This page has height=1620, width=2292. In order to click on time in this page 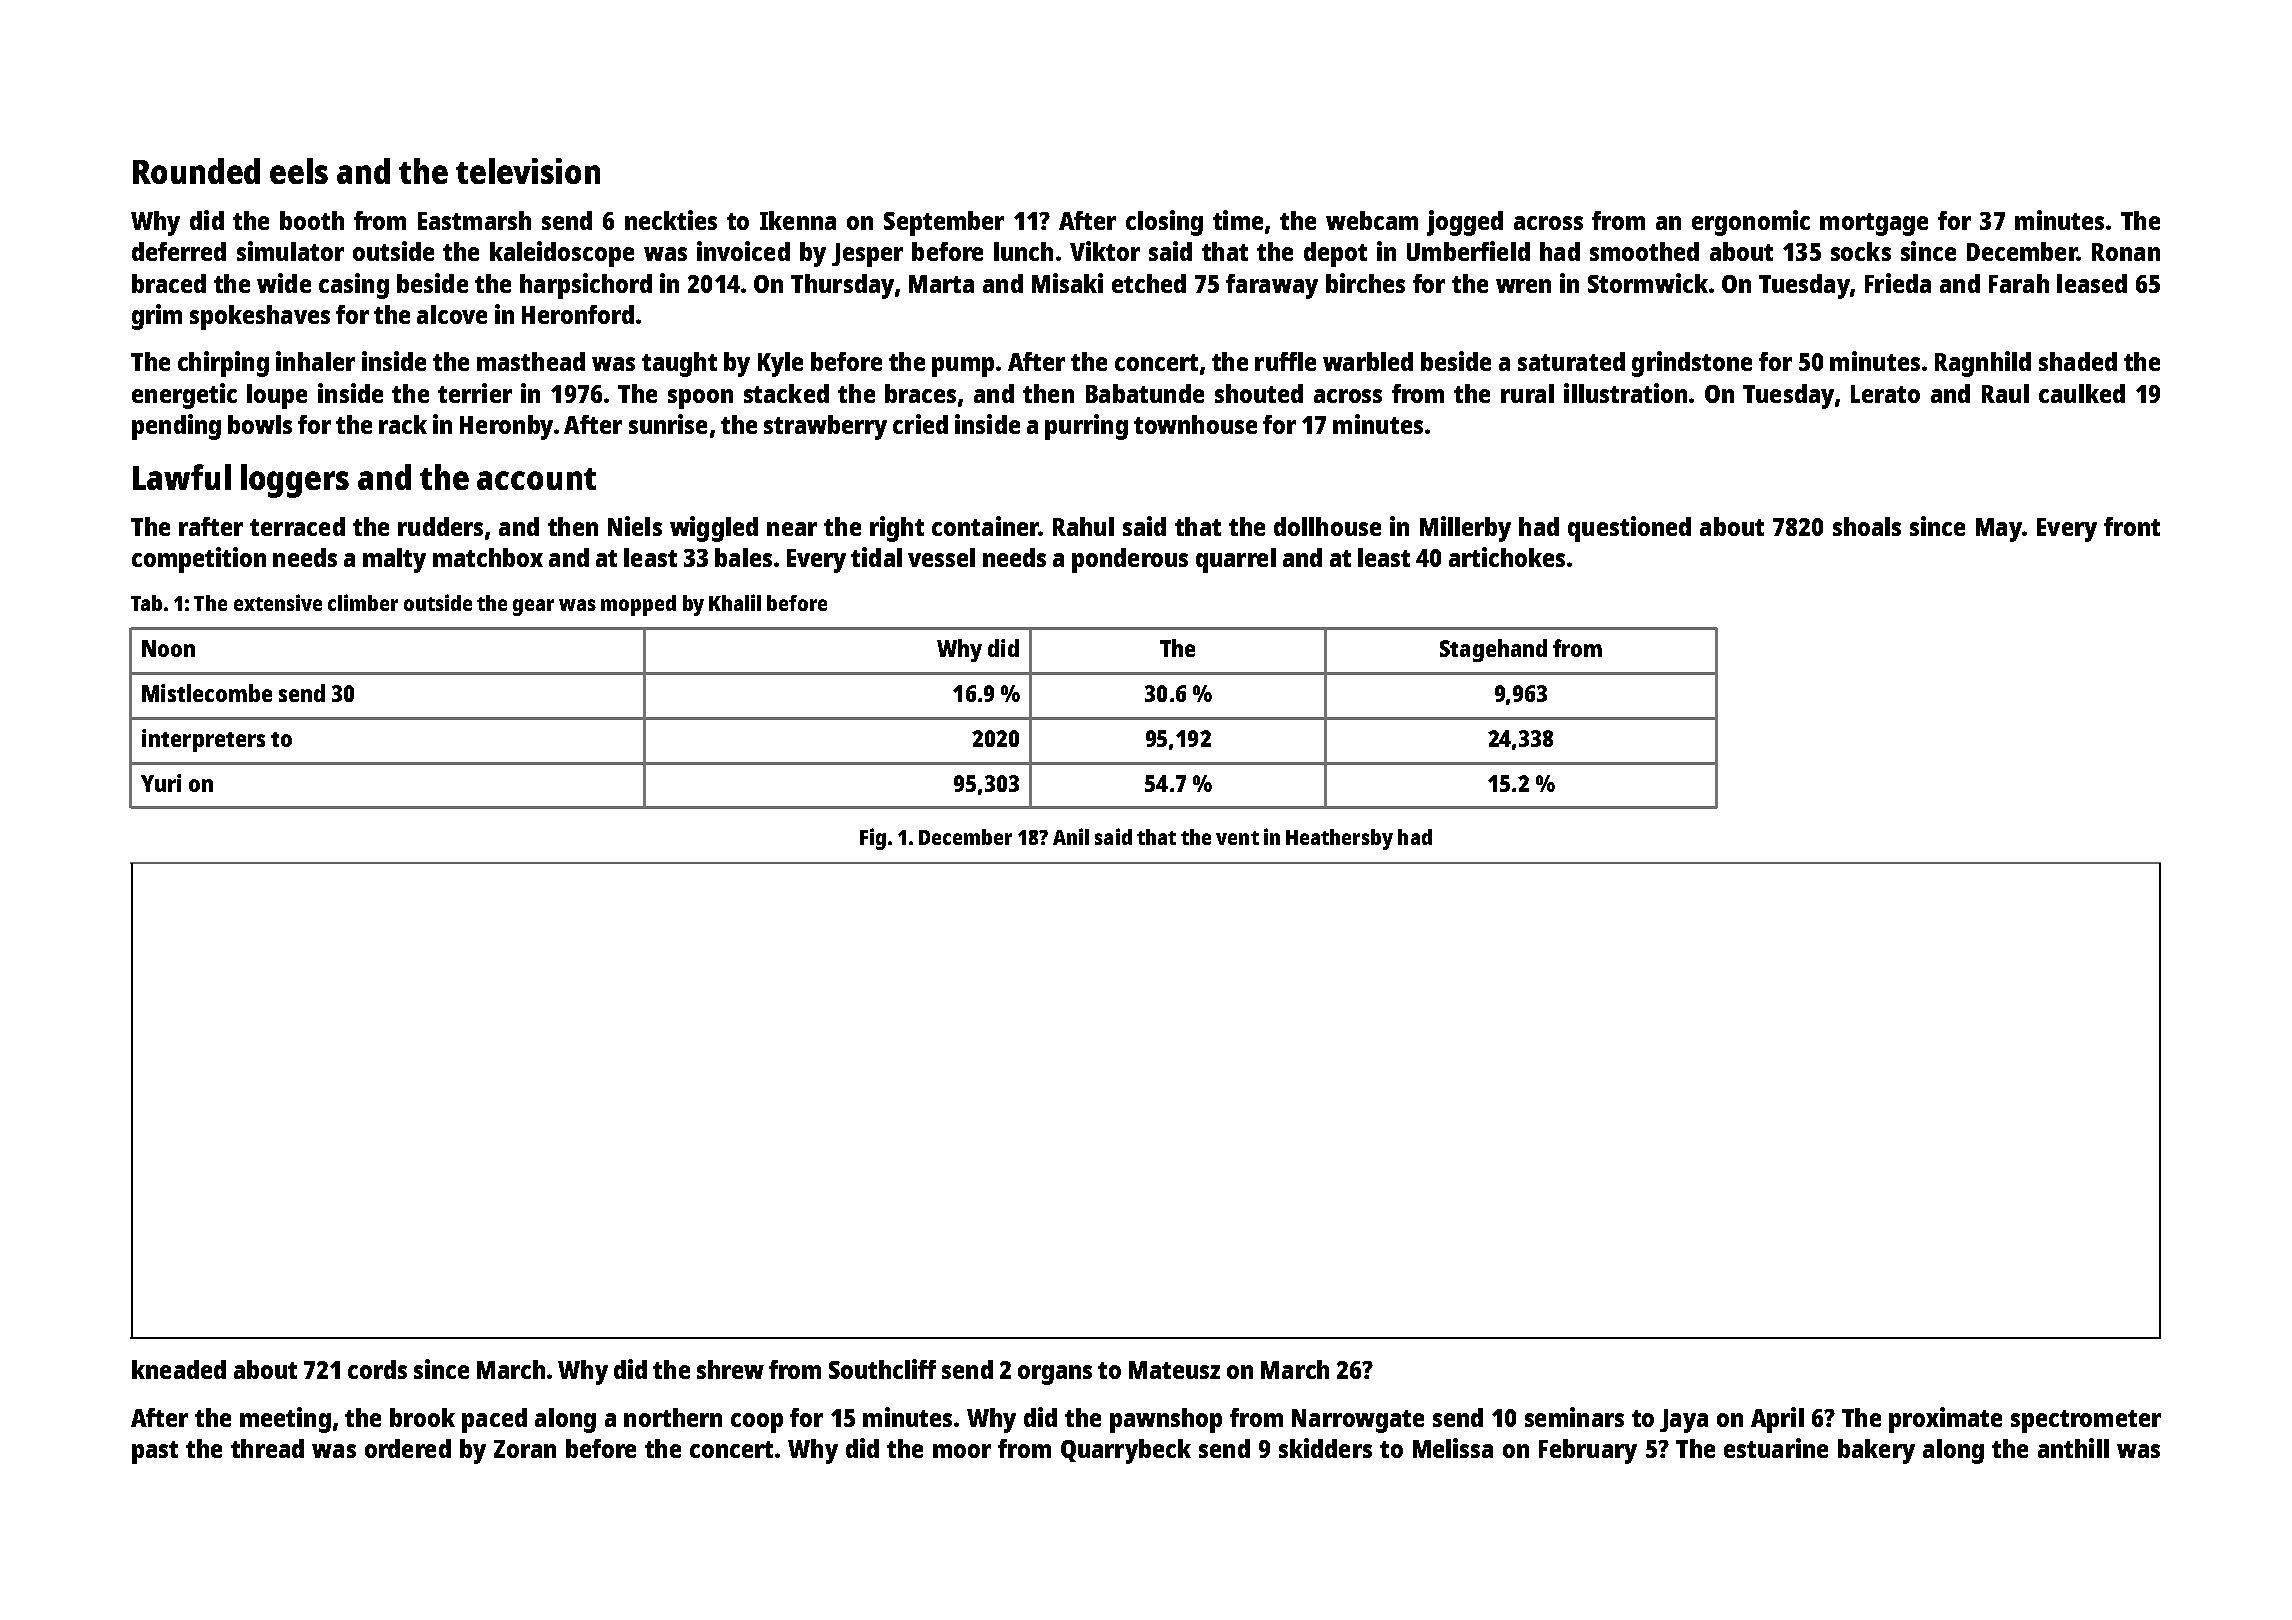, I will do `click(1238, 220)`.
